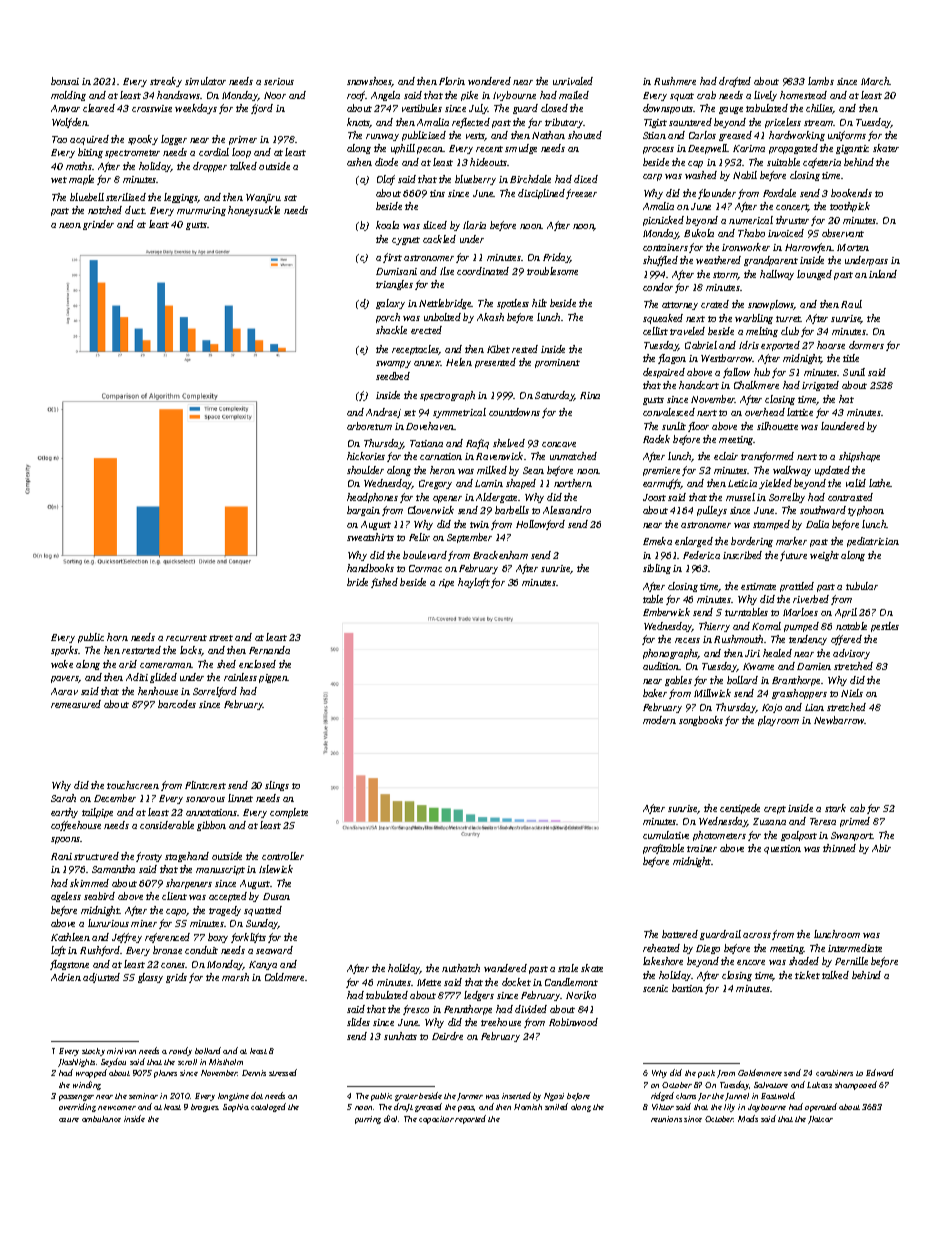 Image resolution: width=952 pixels, height=1233 pixels. What do you see at coordinates (221, 638) in the page?
I see `street` at bounding box center [221, 638].
